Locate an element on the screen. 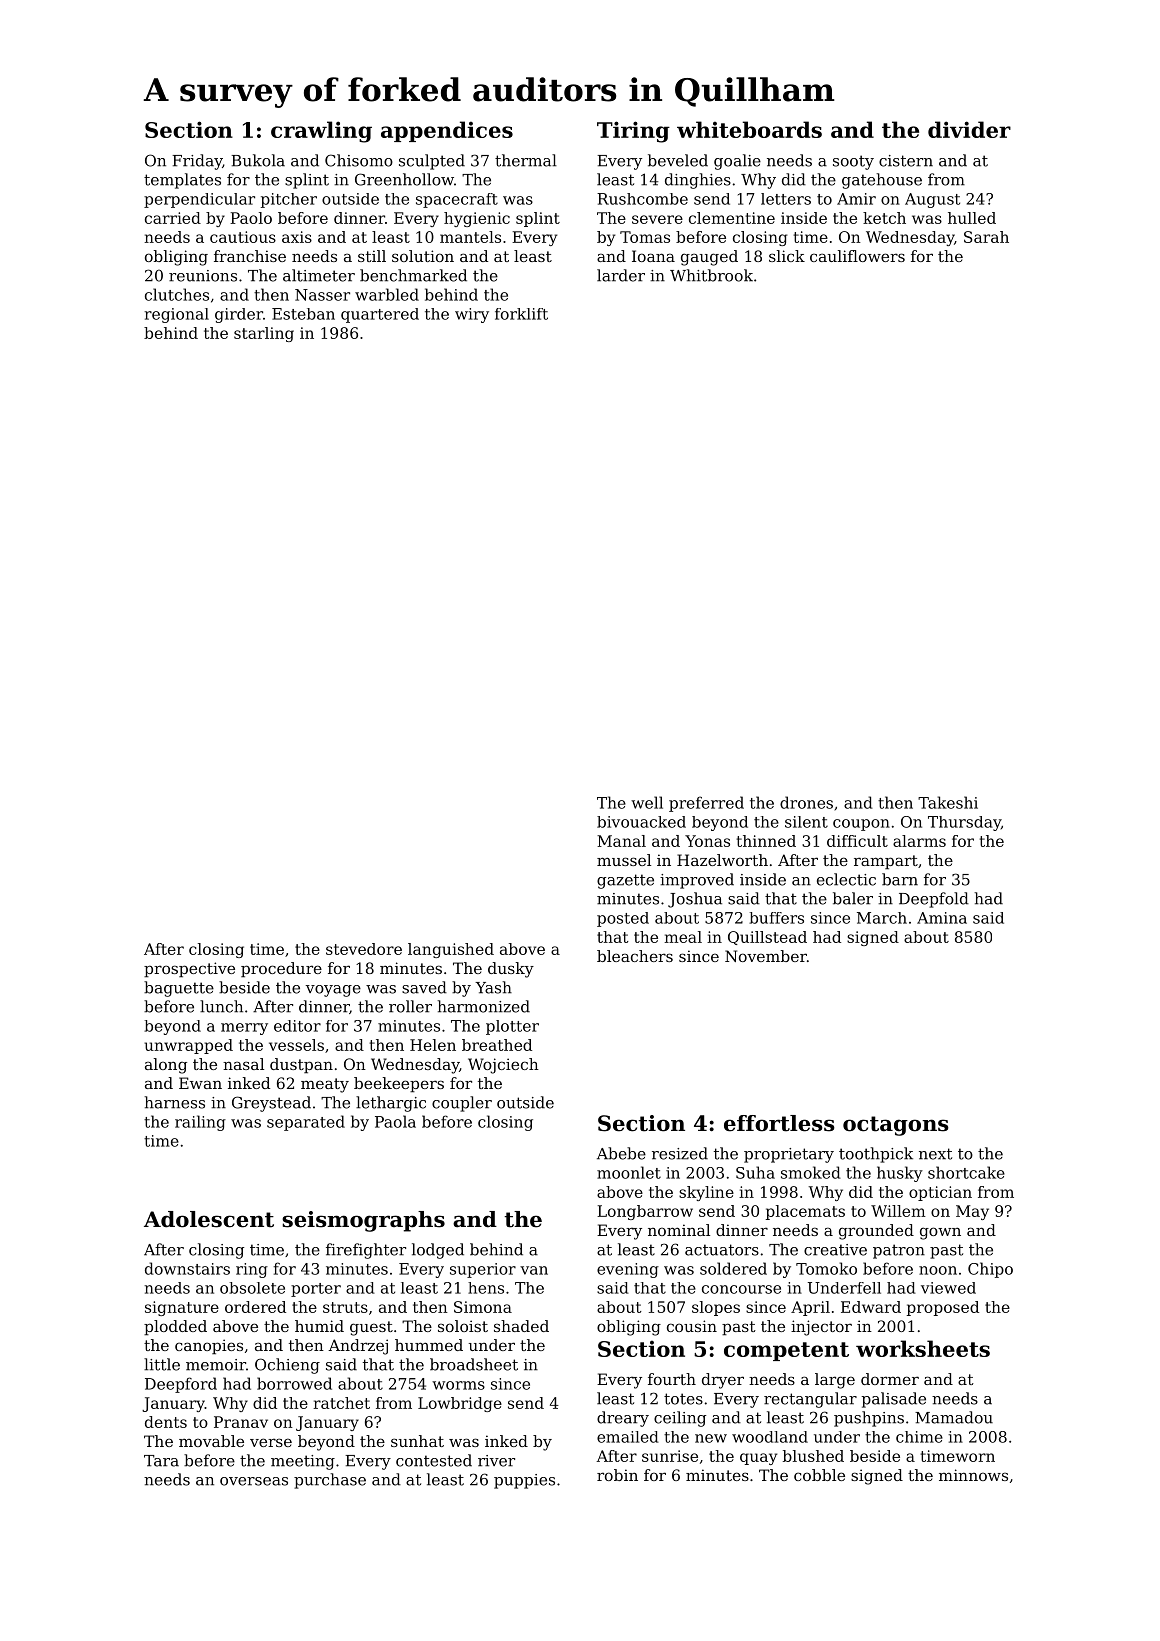  Abebe is located at coordinates (621, 1153).
